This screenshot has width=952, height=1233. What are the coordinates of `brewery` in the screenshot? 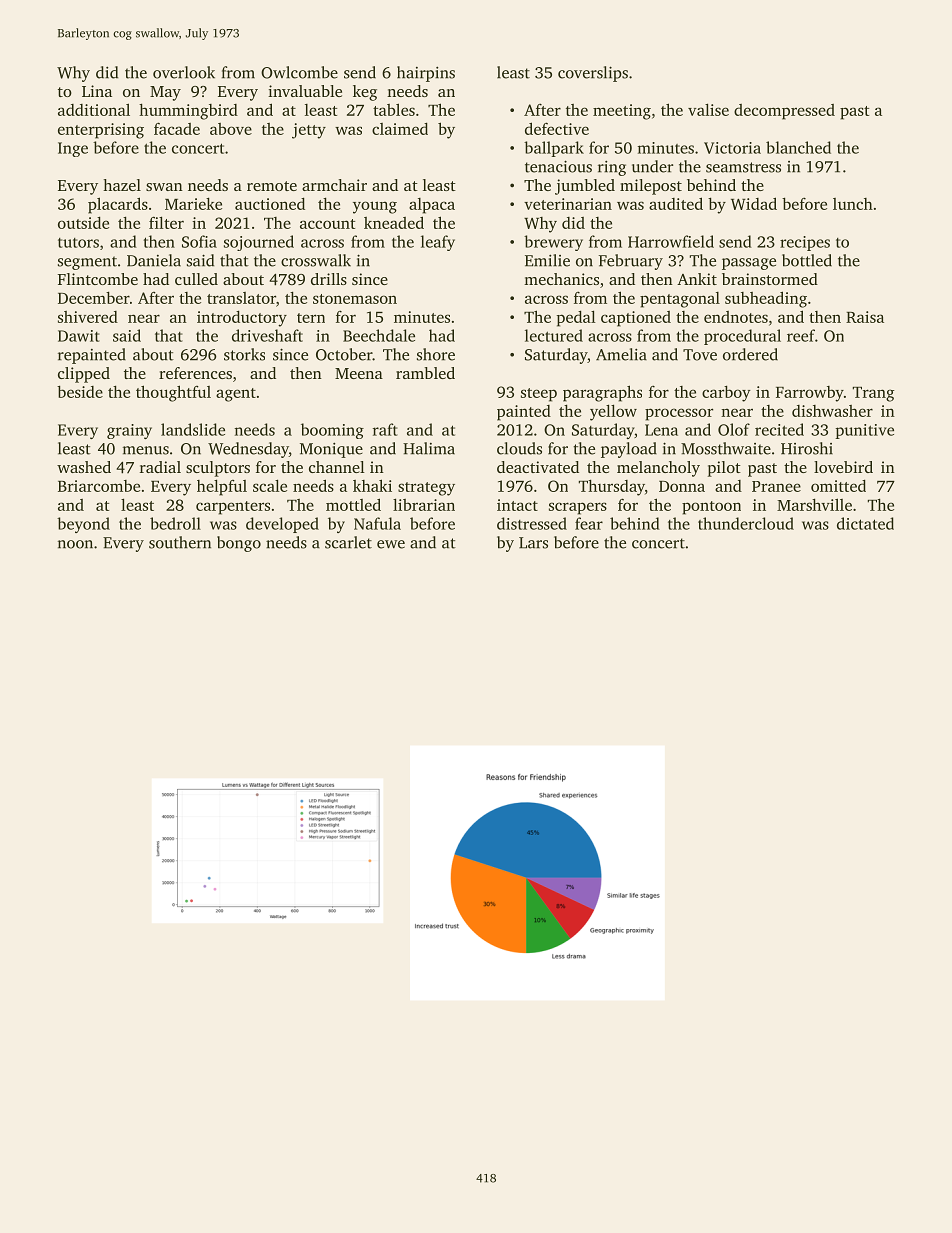 It's located at (553, 243).
